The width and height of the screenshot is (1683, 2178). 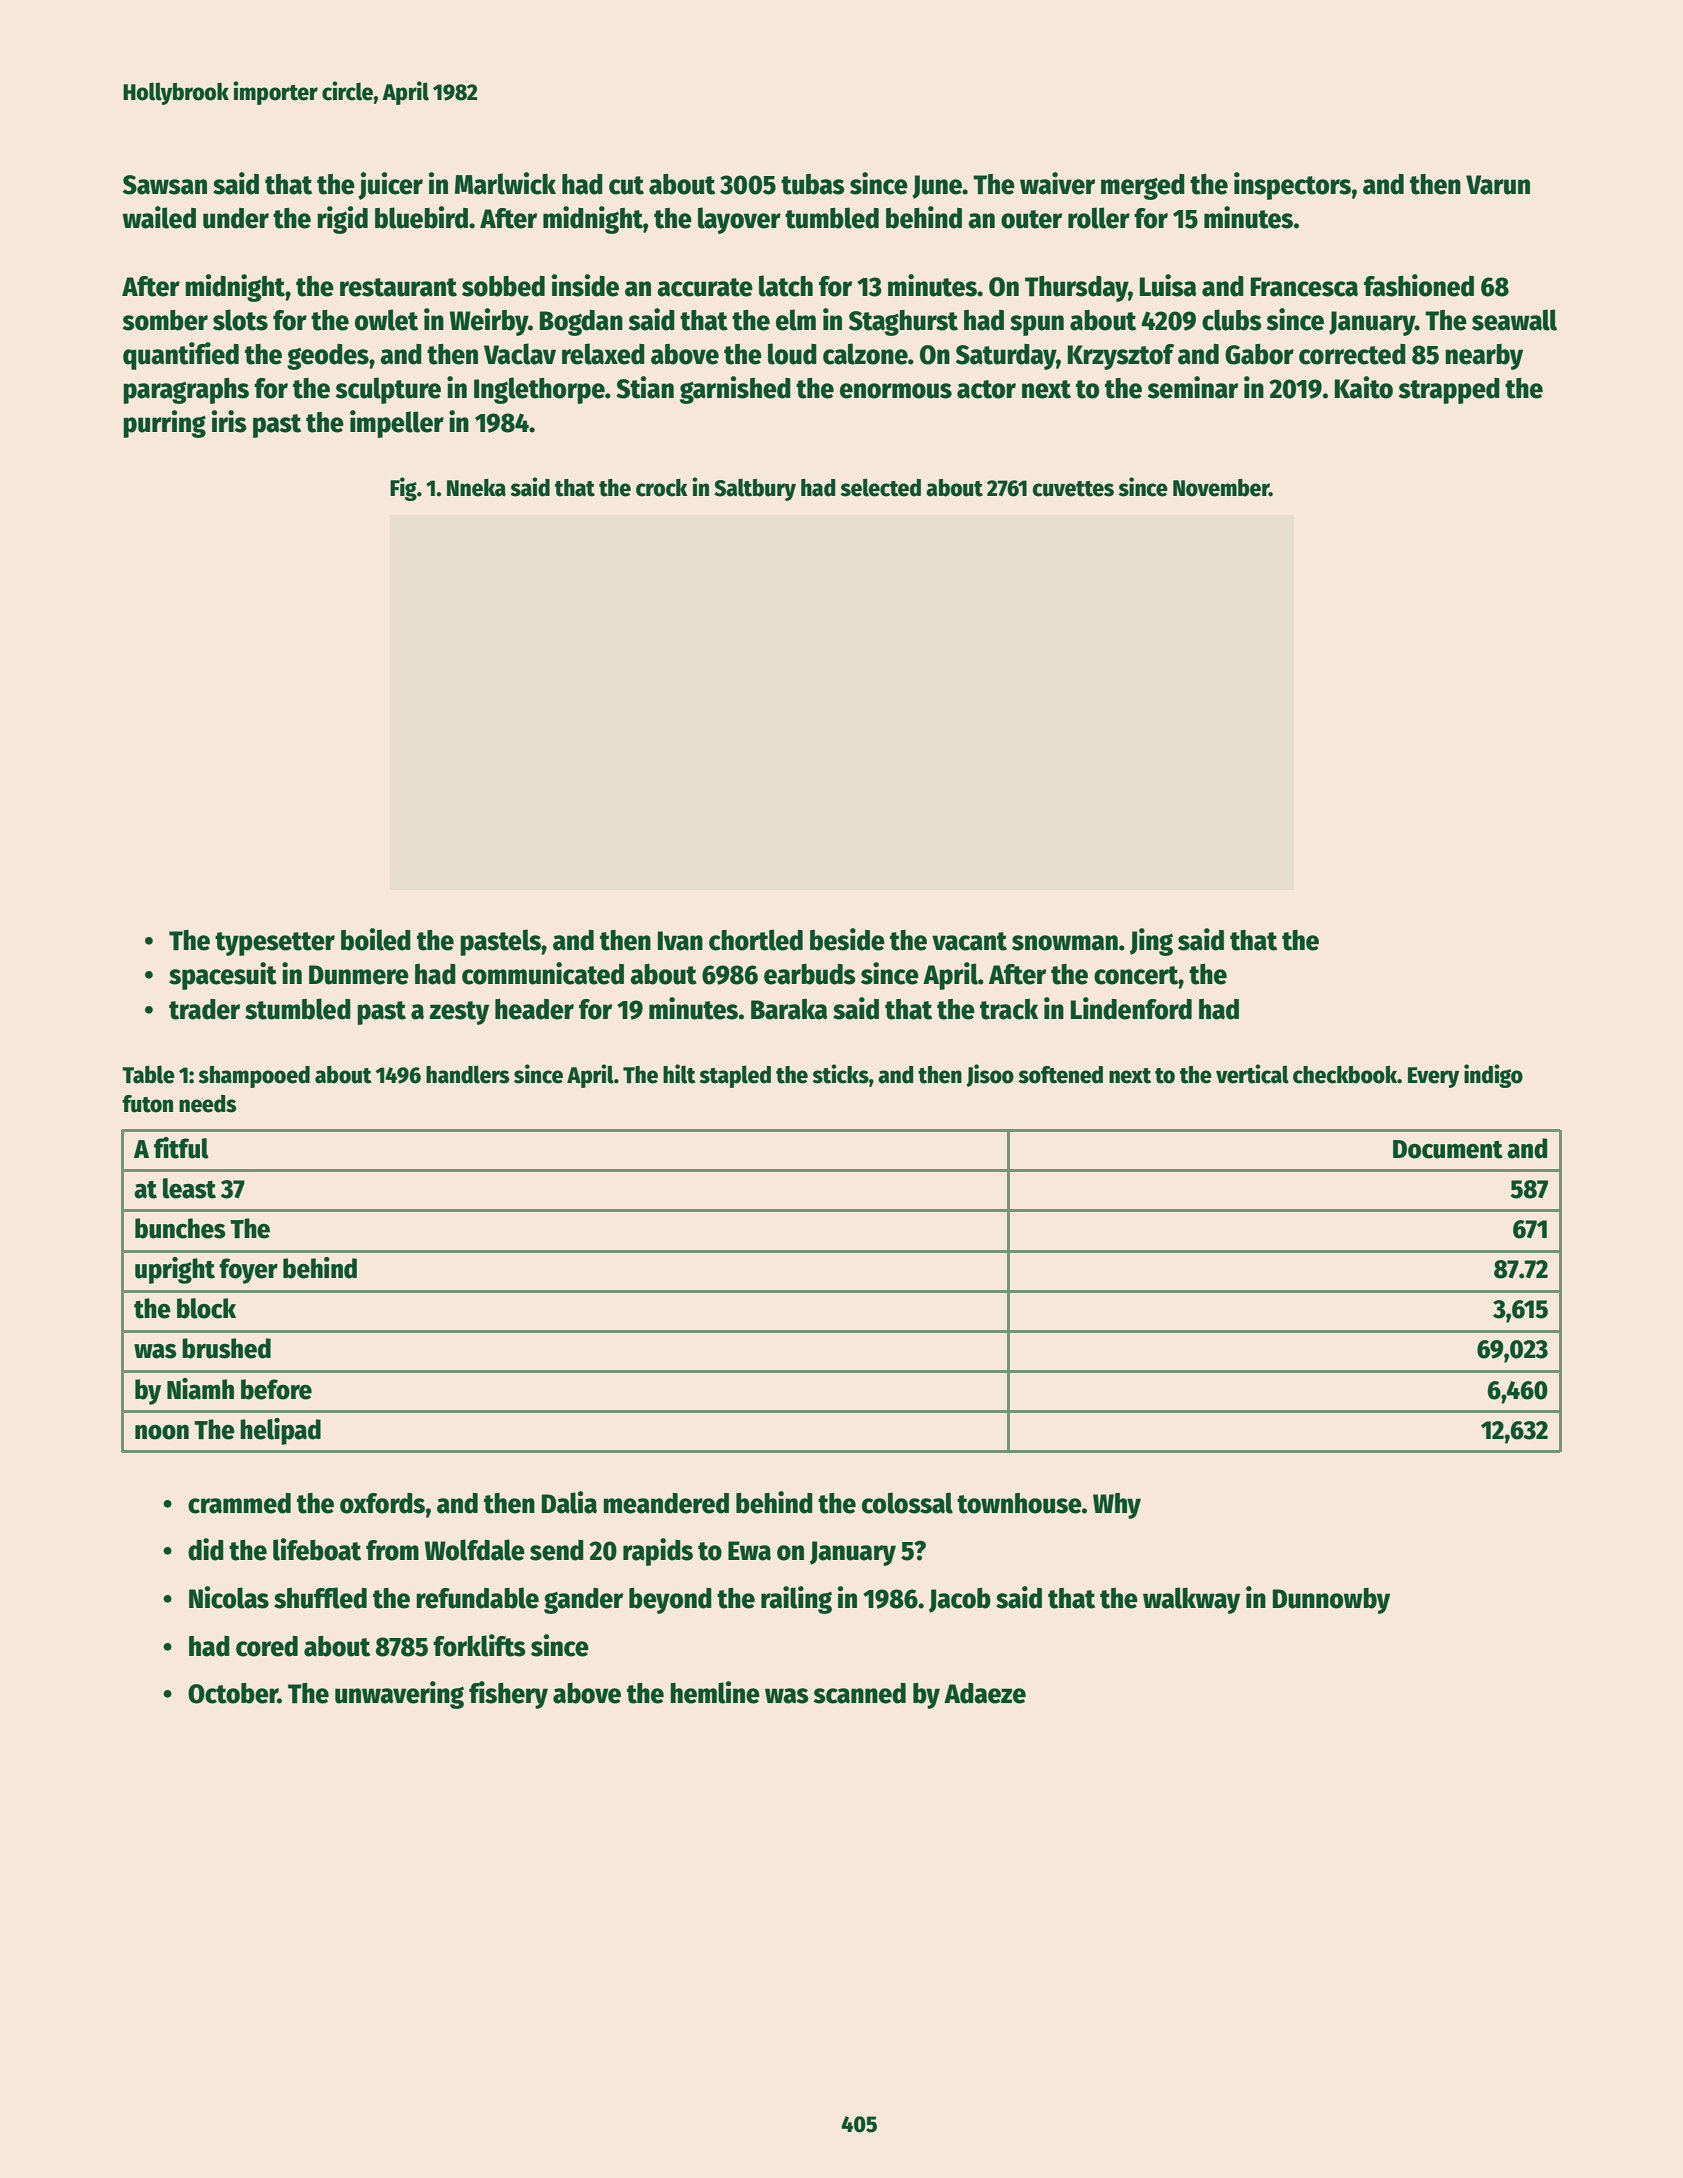 I want to click on hilt, so click(x=679, y=1074).
